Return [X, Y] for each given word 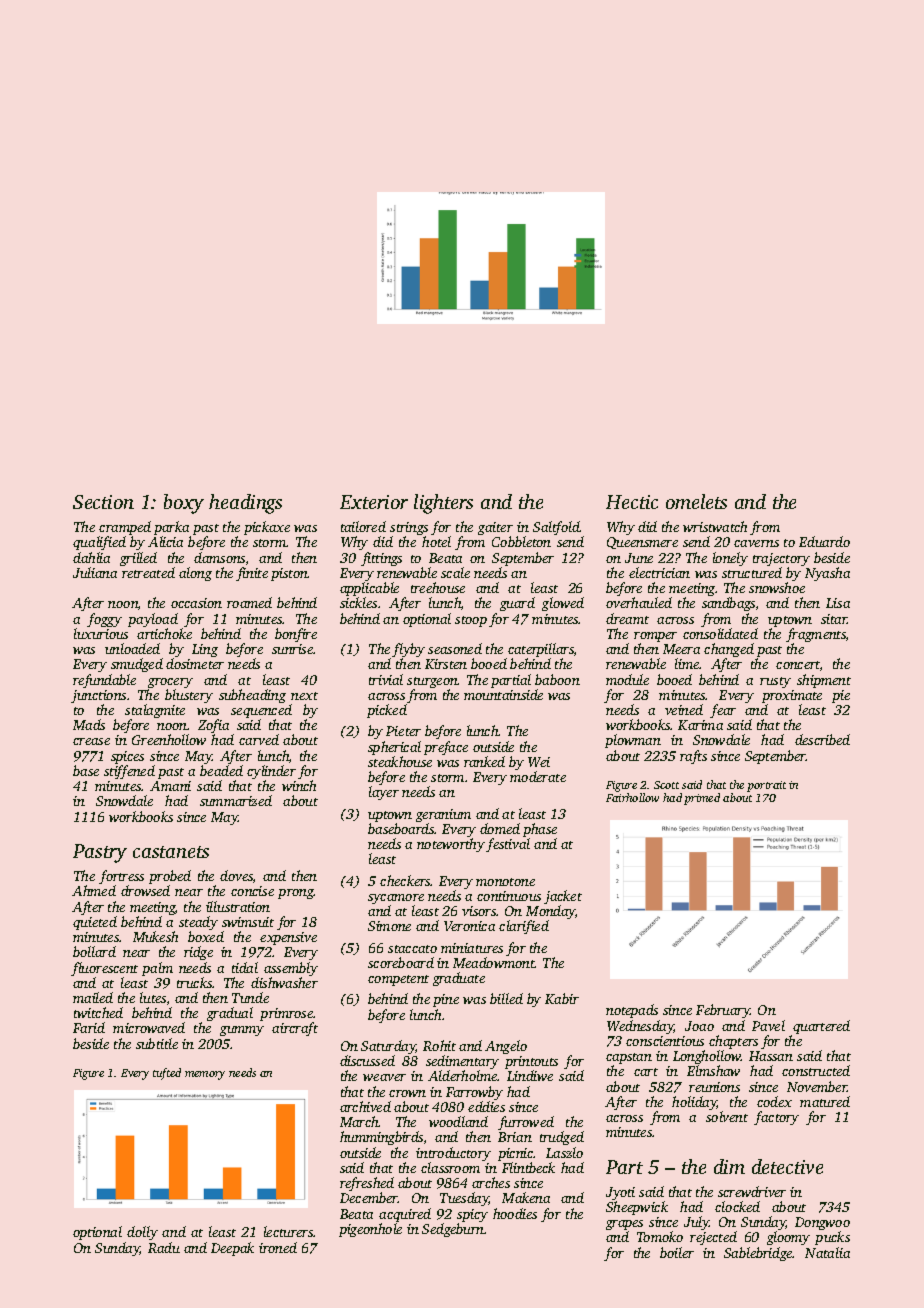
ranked [484, 761]
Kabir [562, 998]
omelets [696, 501]
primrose [286, 1015]
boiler [677, 1252]
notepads [632, 1011]
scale [455, 572]
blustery [189, 696]
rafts [693, 757]
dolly [142, 1233]
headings [245, 504]
